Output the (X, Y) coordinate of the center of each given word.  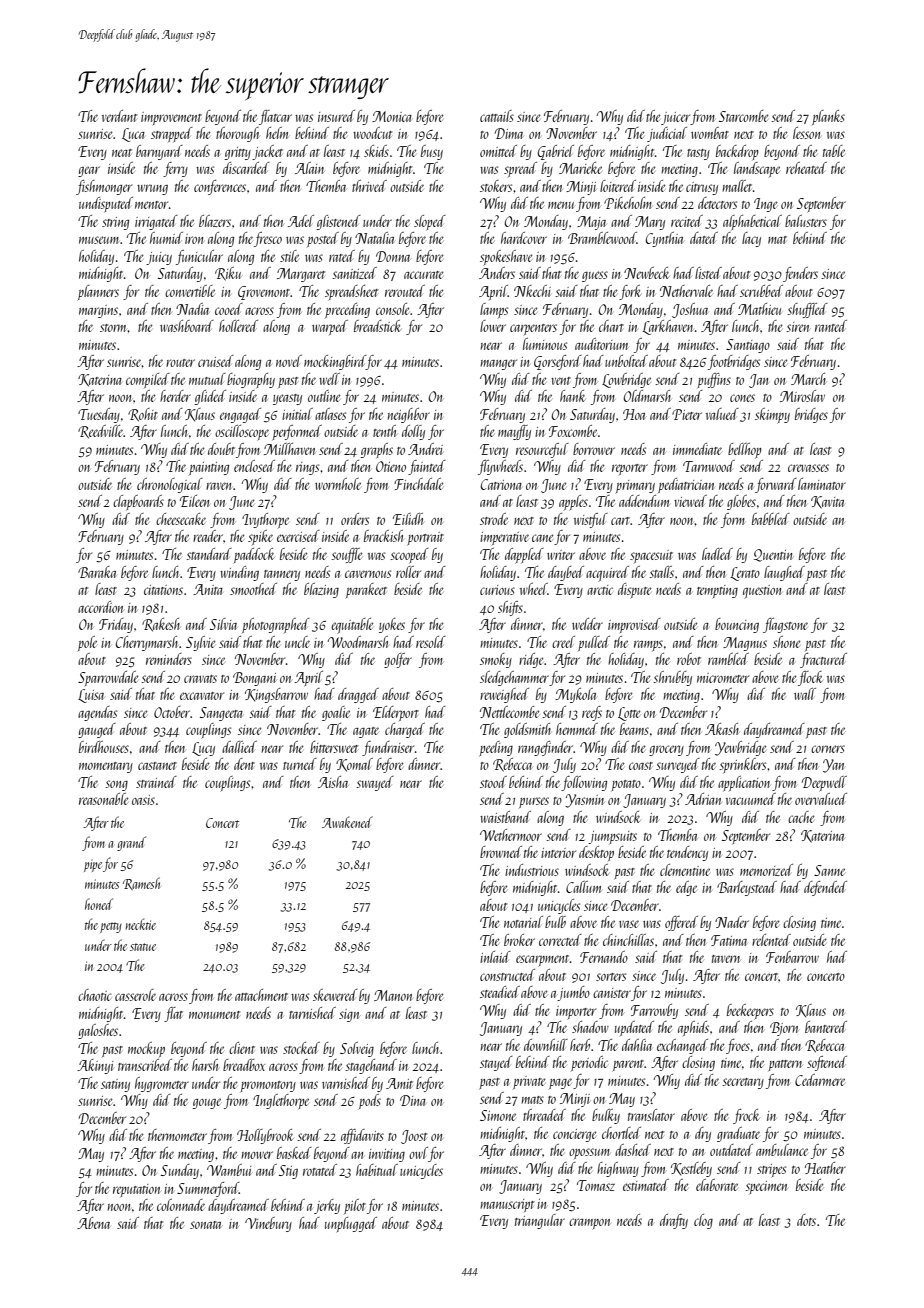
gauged (97, 730)
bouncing (737, 625)
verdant (119, 116)
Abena (93, 1223)
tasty (698, 154)
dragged (358, 695)
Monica (392, 116)
